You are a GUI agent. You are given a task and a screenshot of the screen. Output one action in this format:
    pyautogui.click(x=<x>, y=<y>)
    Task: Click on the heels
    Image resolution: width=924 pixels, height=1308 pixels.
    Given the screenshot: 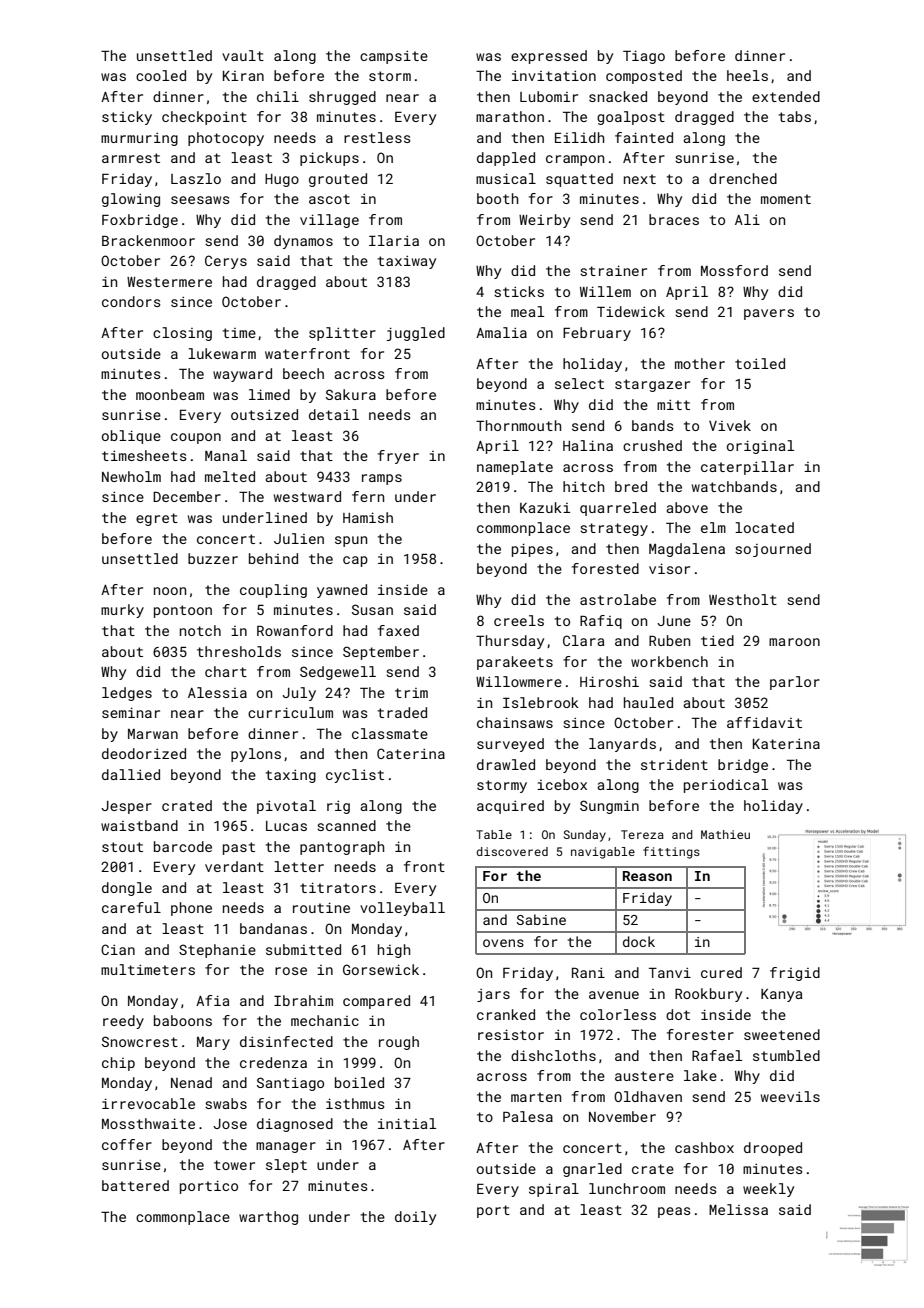 What is the action you would take?
    pyautogui.click(x=747, y=75)
